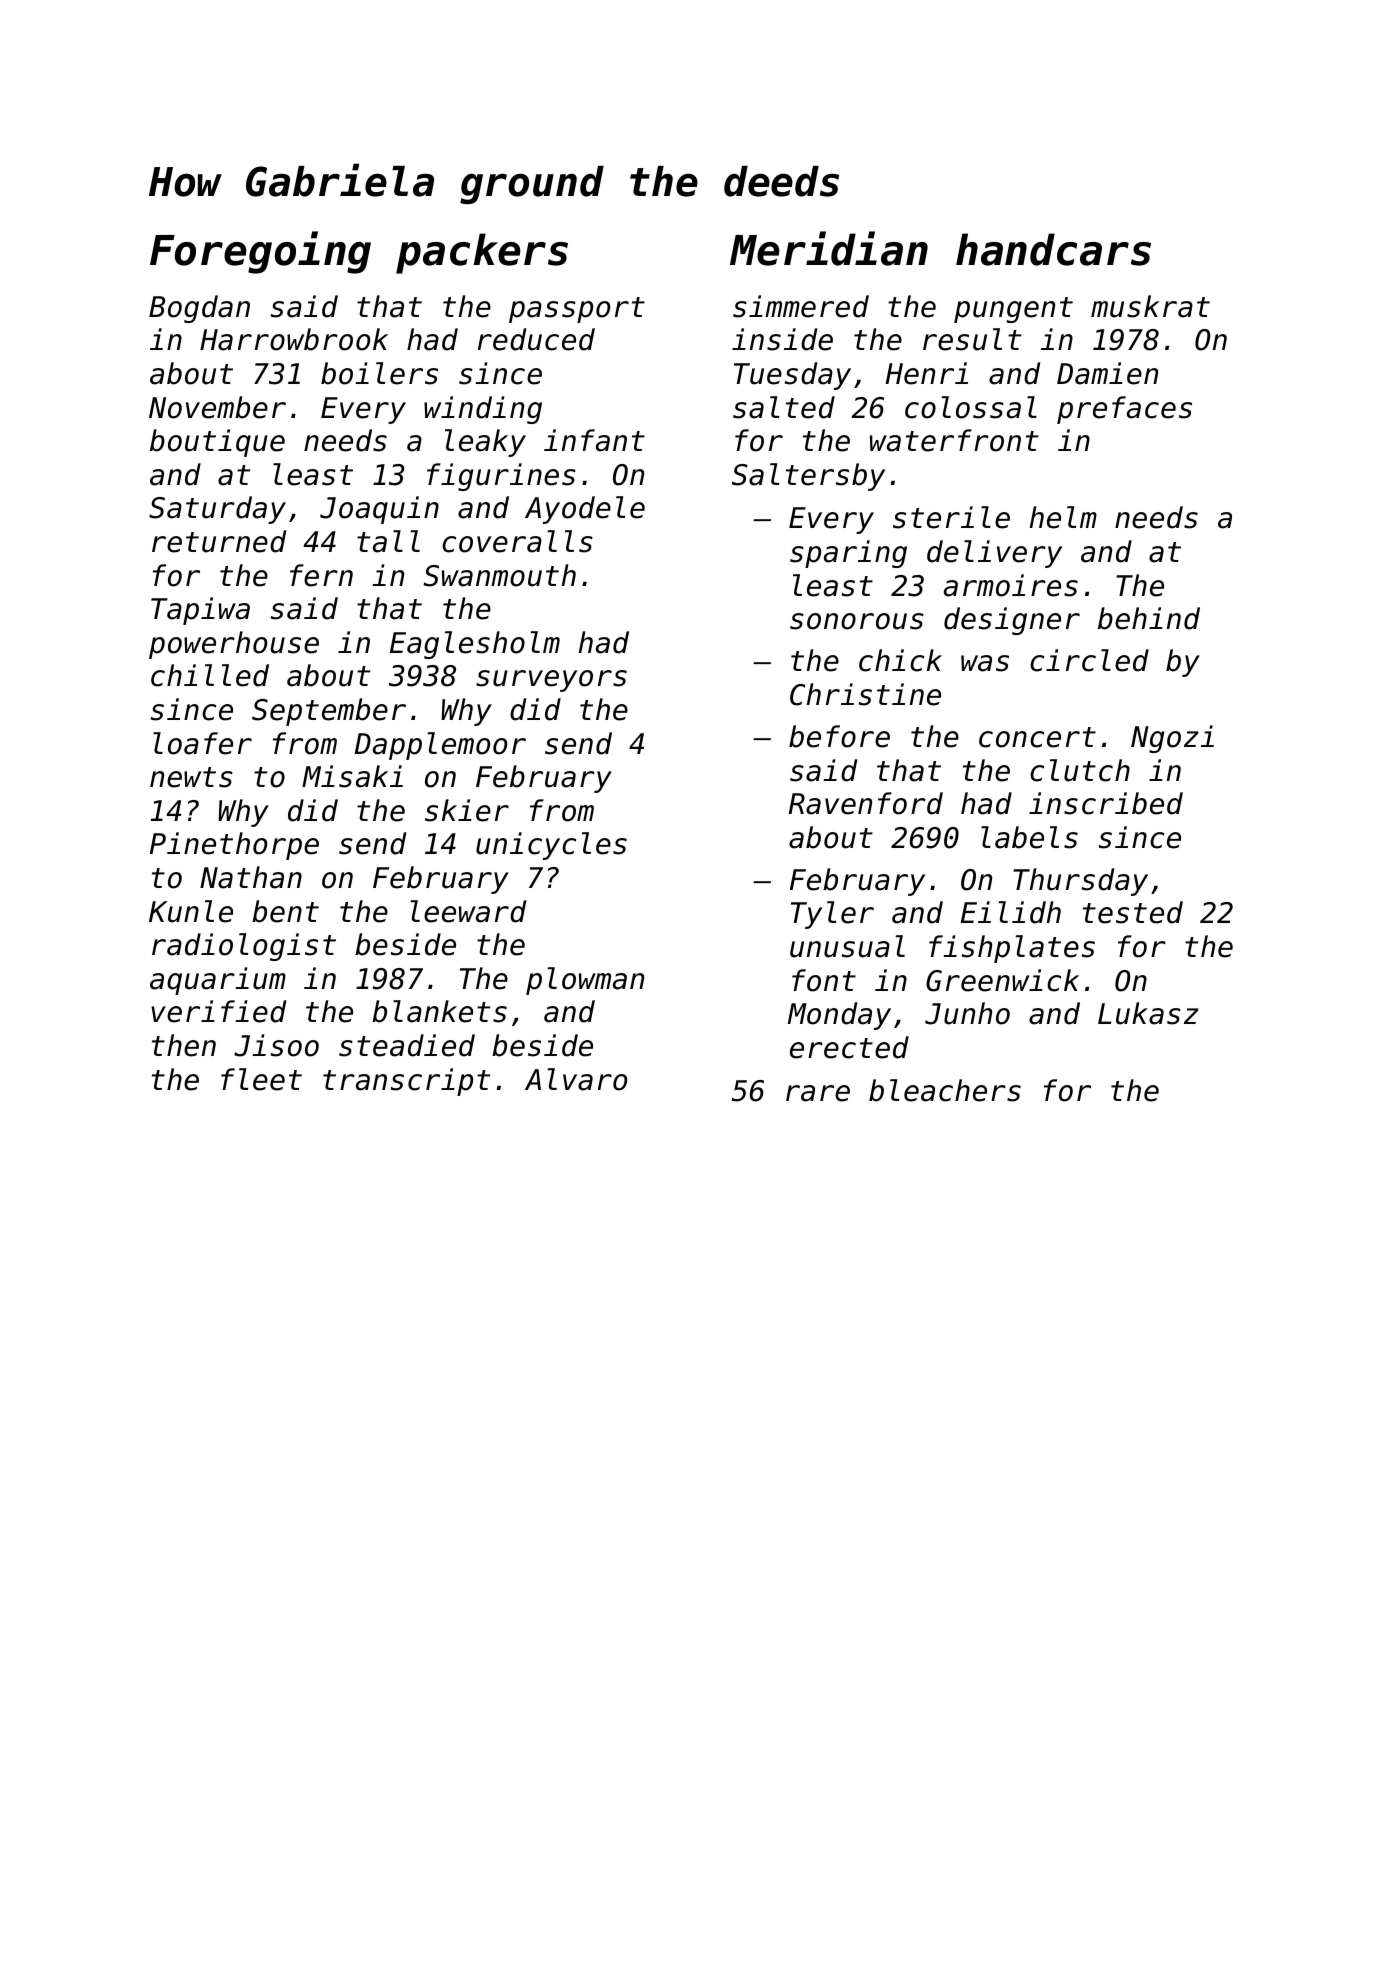 Image resolution: width=1386 pixels, height=1969 pixels. I want to click on surveyors, so click(551, 681).
